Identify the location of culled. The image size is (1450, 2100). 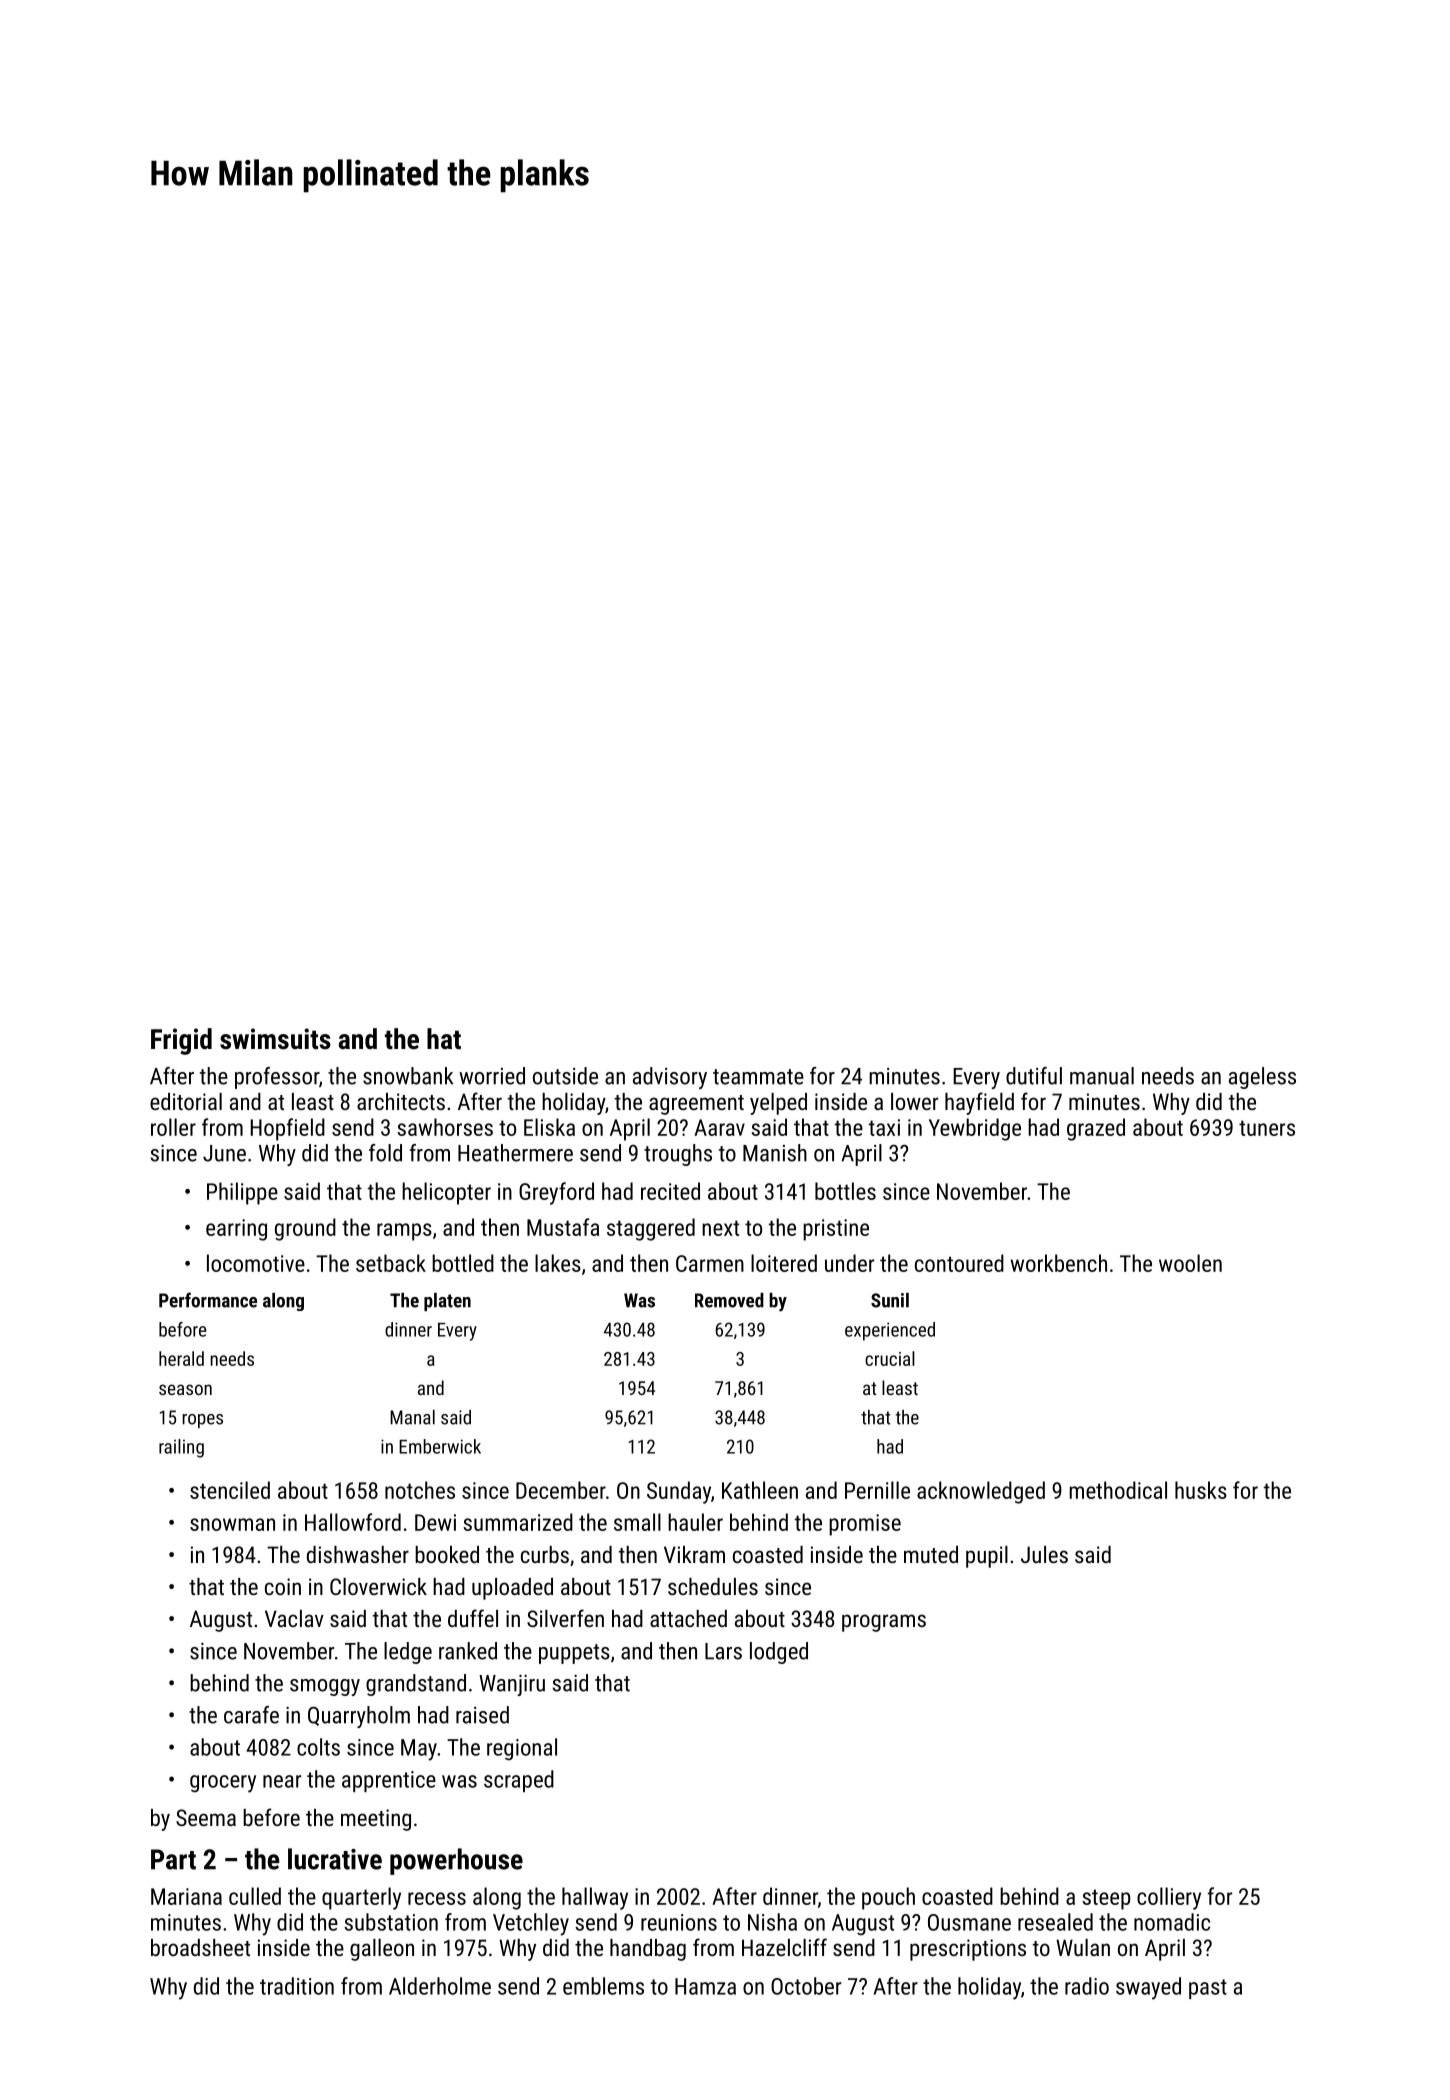
(255, 1896).
